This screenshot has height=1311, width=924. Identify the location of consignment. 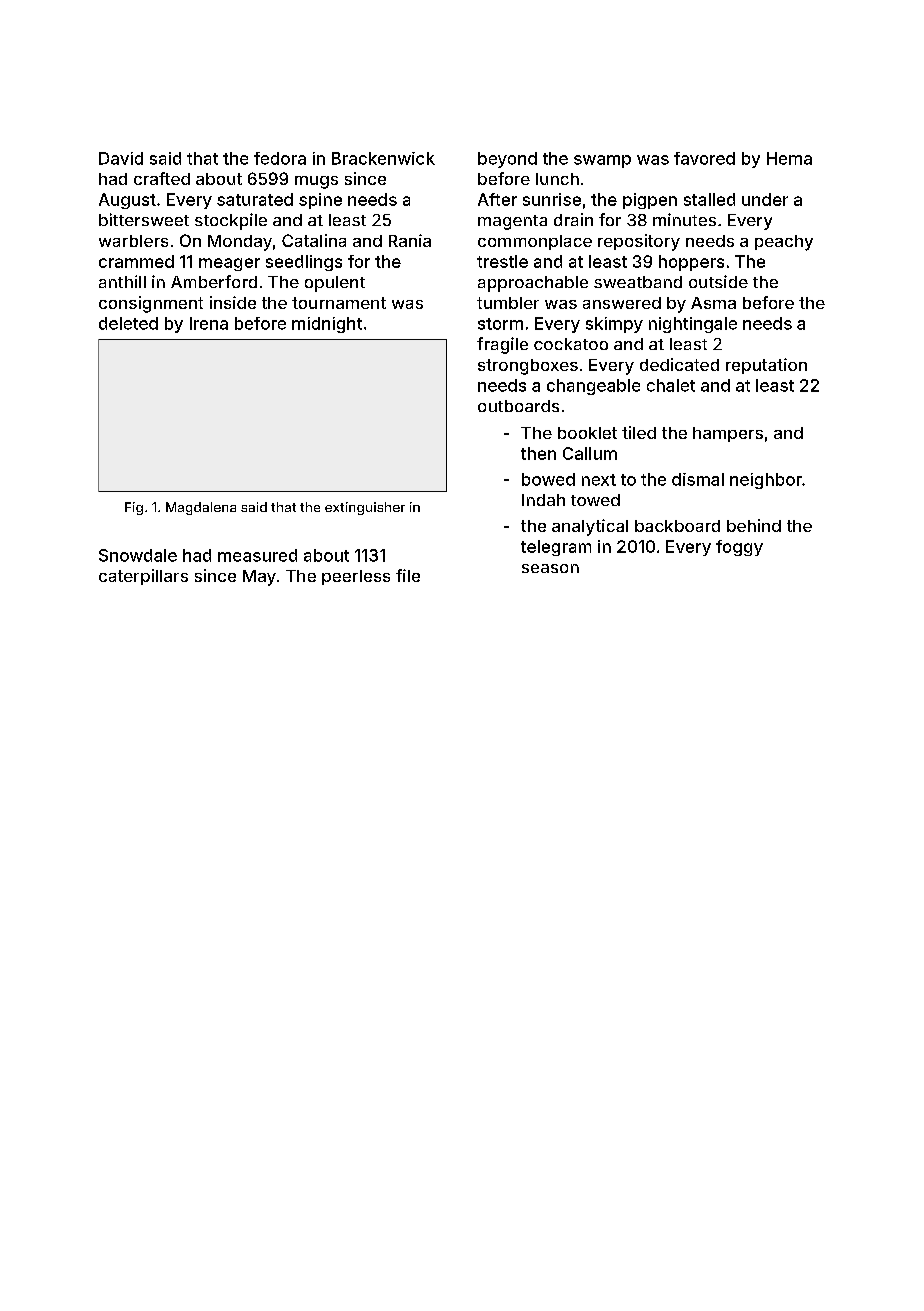
(151, 304).
